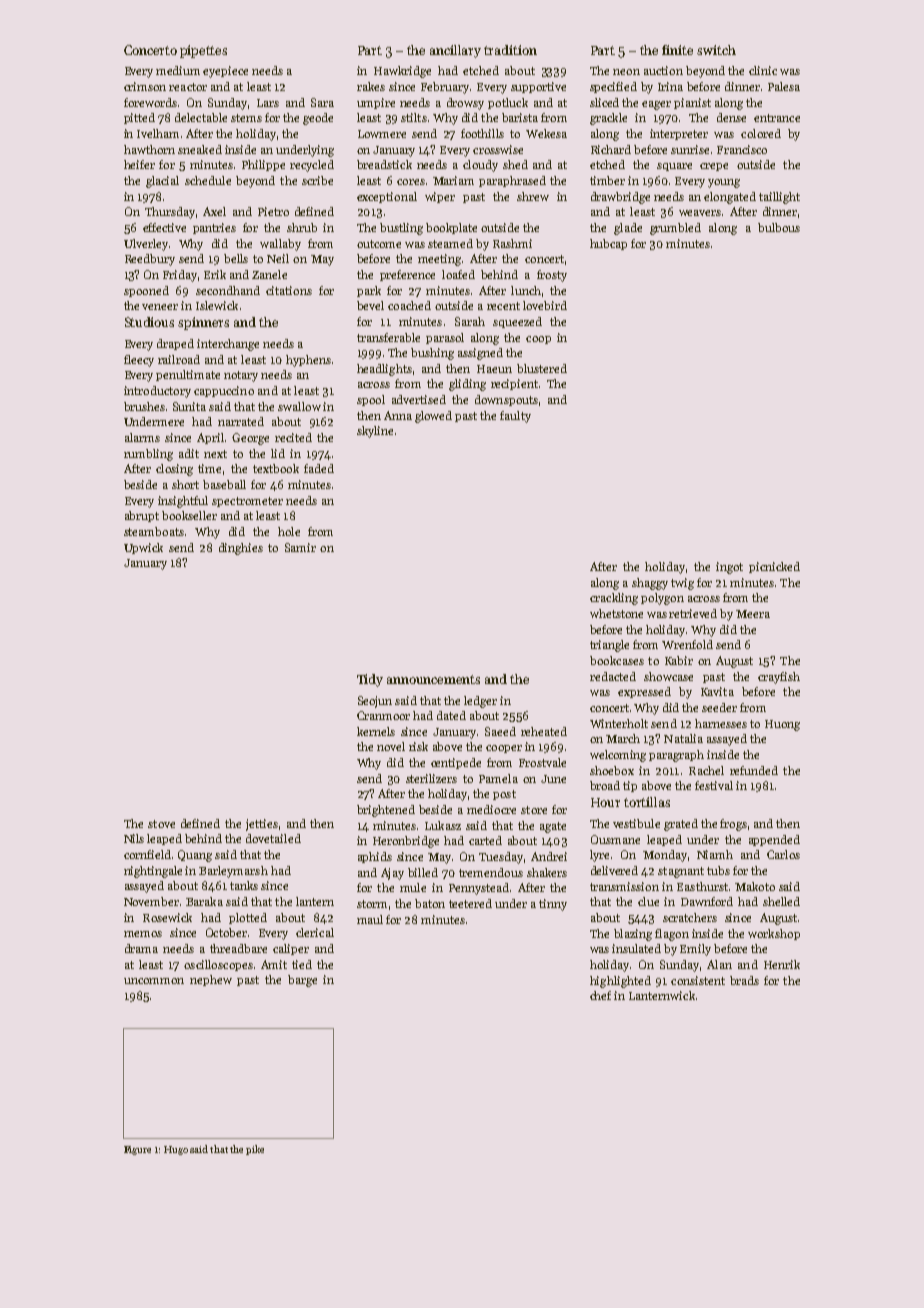  Describe the element at coordinates (137, 1150) in the document. I see `Figure` at that location.
